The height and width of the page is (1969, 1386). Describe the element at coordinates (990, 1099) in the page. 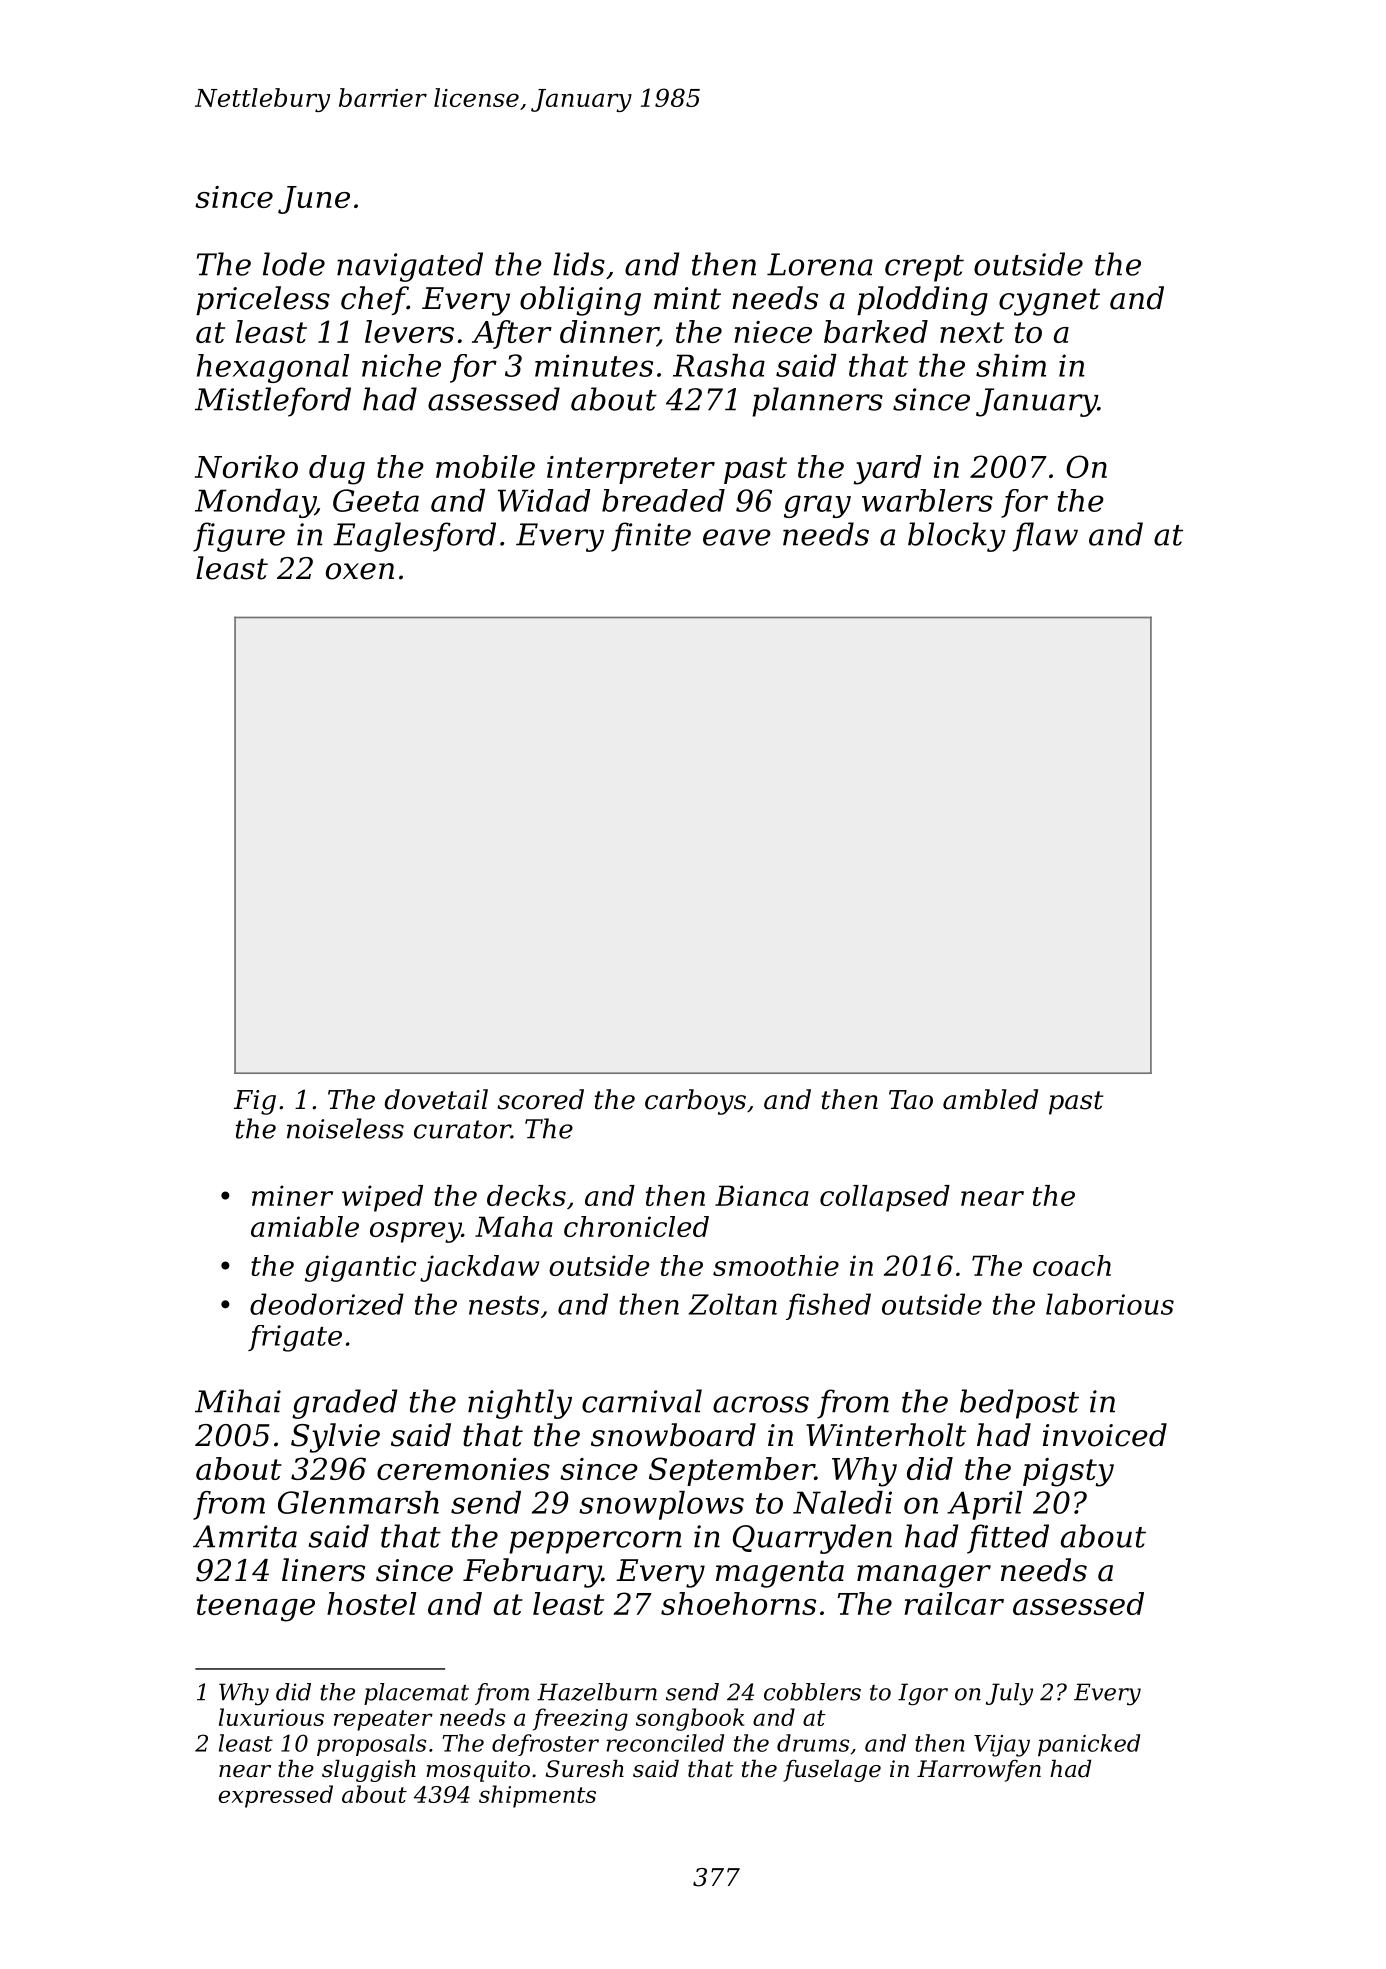

I see `ambled` at that location.
